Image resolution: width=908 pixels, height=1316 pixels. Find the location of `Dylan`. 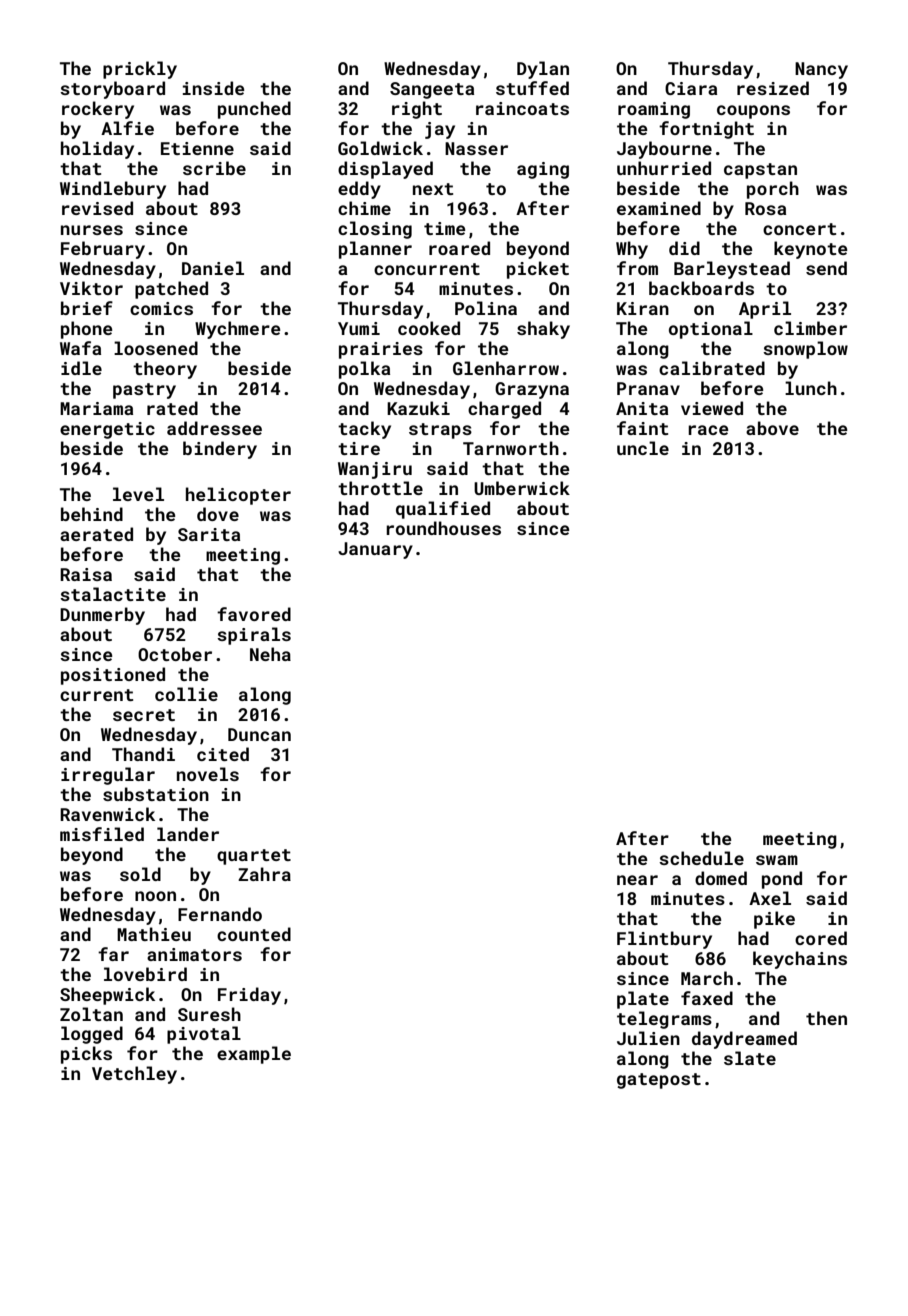

Dylan is located at coordinates (543, 70).
